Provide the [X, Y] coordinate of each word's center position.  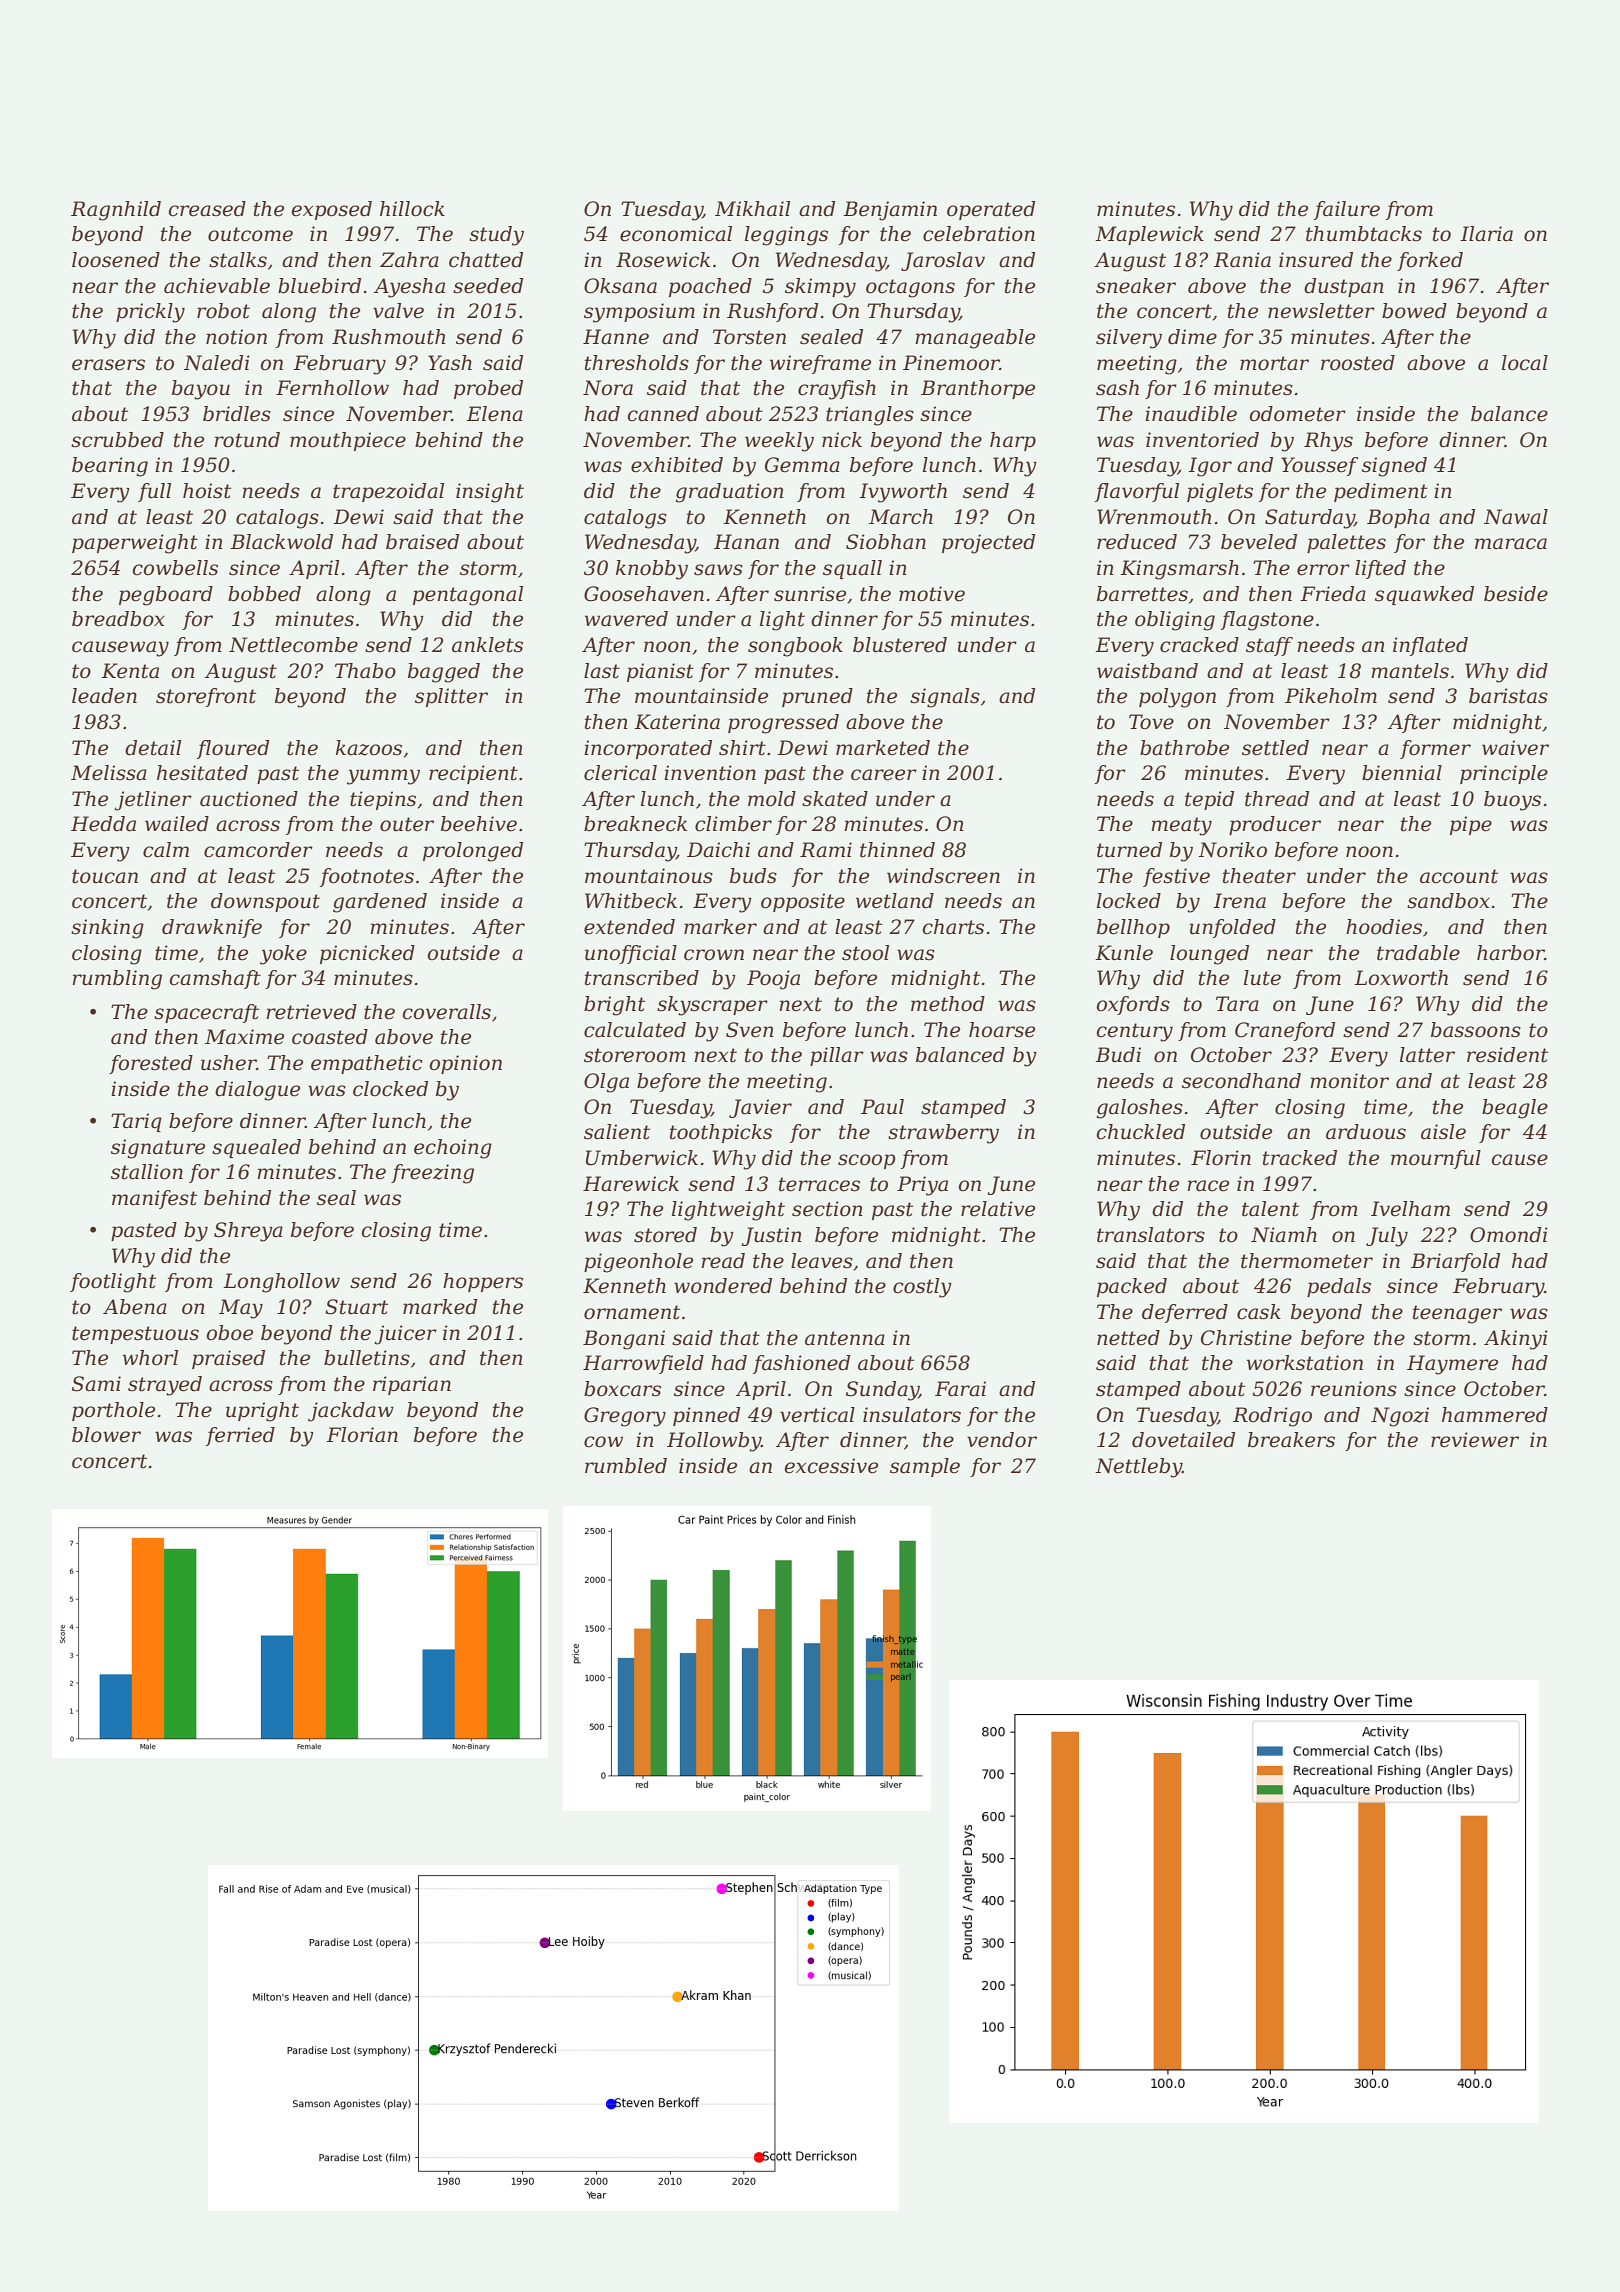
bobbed [264, 594]
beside [1516, 594]
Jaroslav [943, 261]
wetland [895, 901]
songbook [795, 647]
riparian [412, 1385]
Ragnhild [116, 211]
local [1525, 363]
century [1135, 1032]
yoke [283, 955]
